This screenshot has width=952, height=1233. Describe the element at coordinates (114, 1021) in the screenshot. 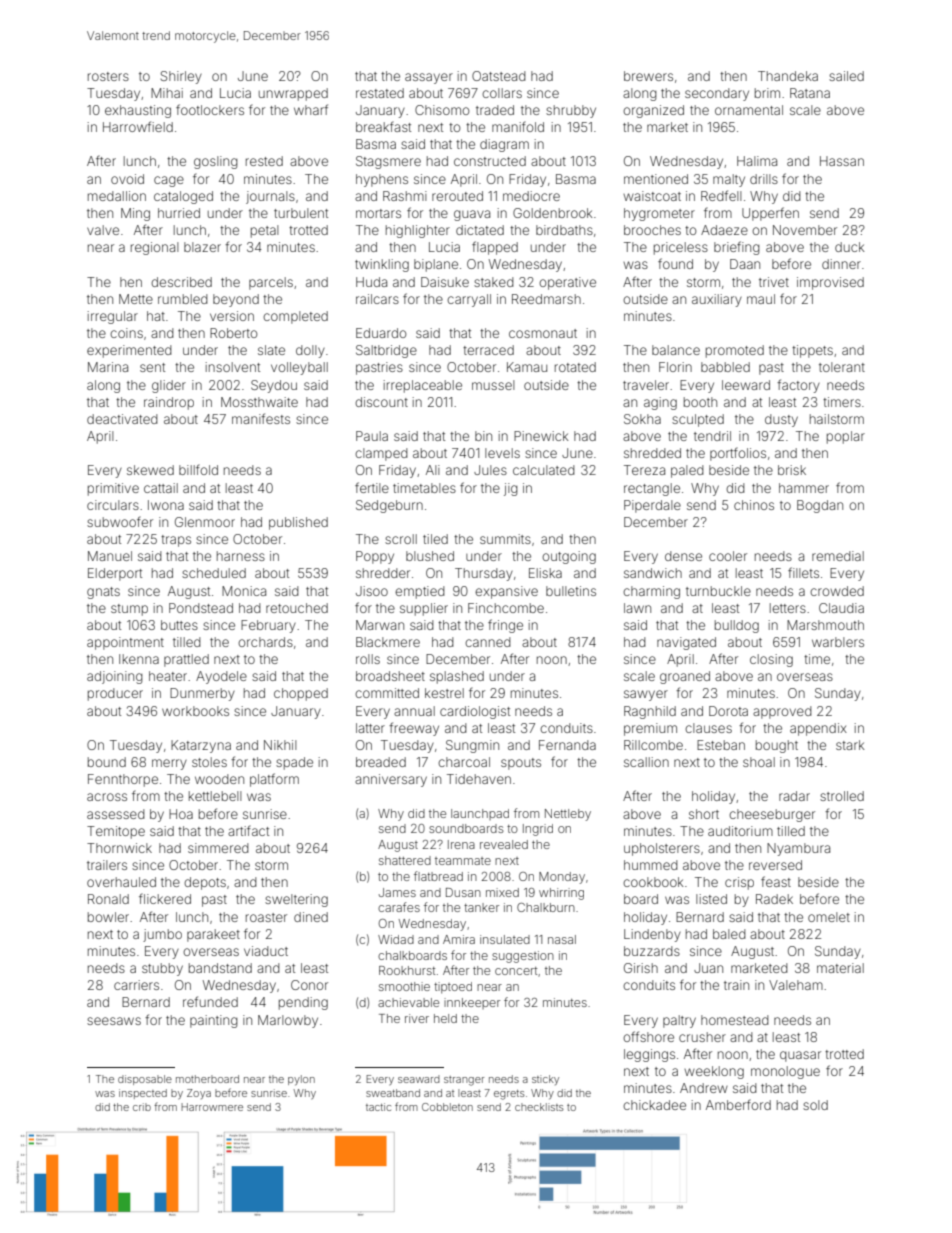

I see `seesaws` at that location.
